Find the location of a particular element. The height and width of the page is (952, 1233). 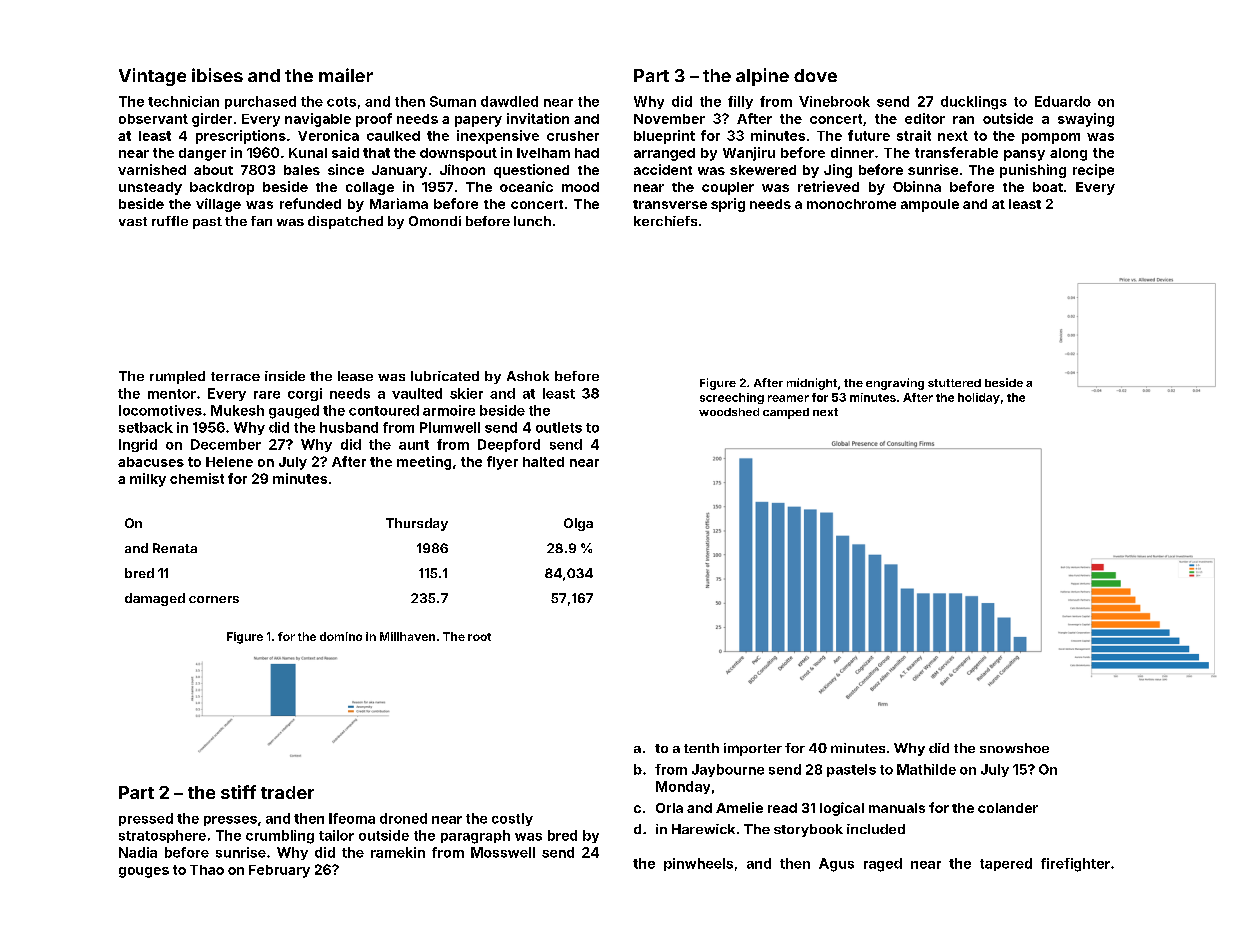

root is located at coordinates (479, 637).
